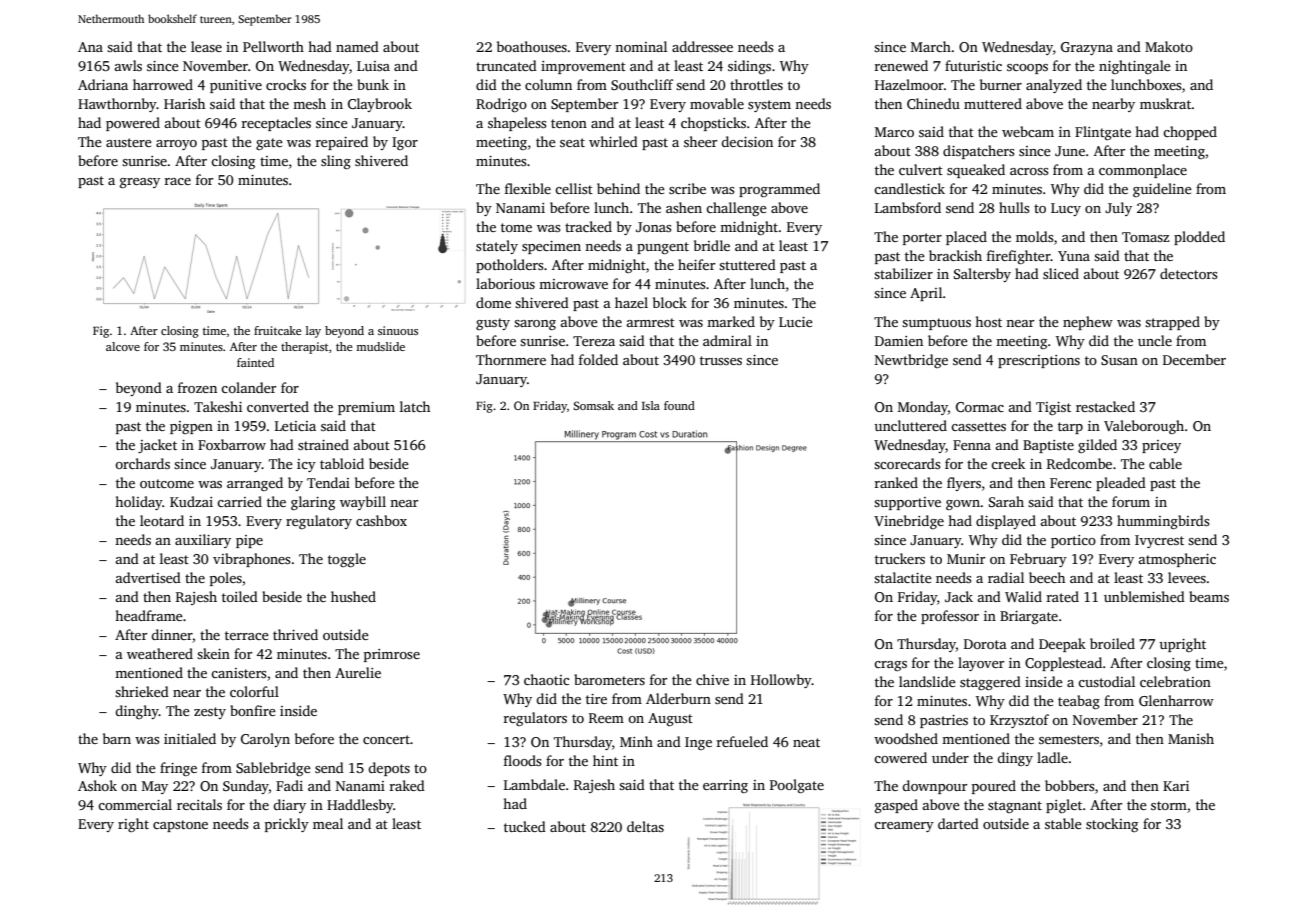 The image size is (1308, 924). I want to click on gilded, so click(1097, 446).
